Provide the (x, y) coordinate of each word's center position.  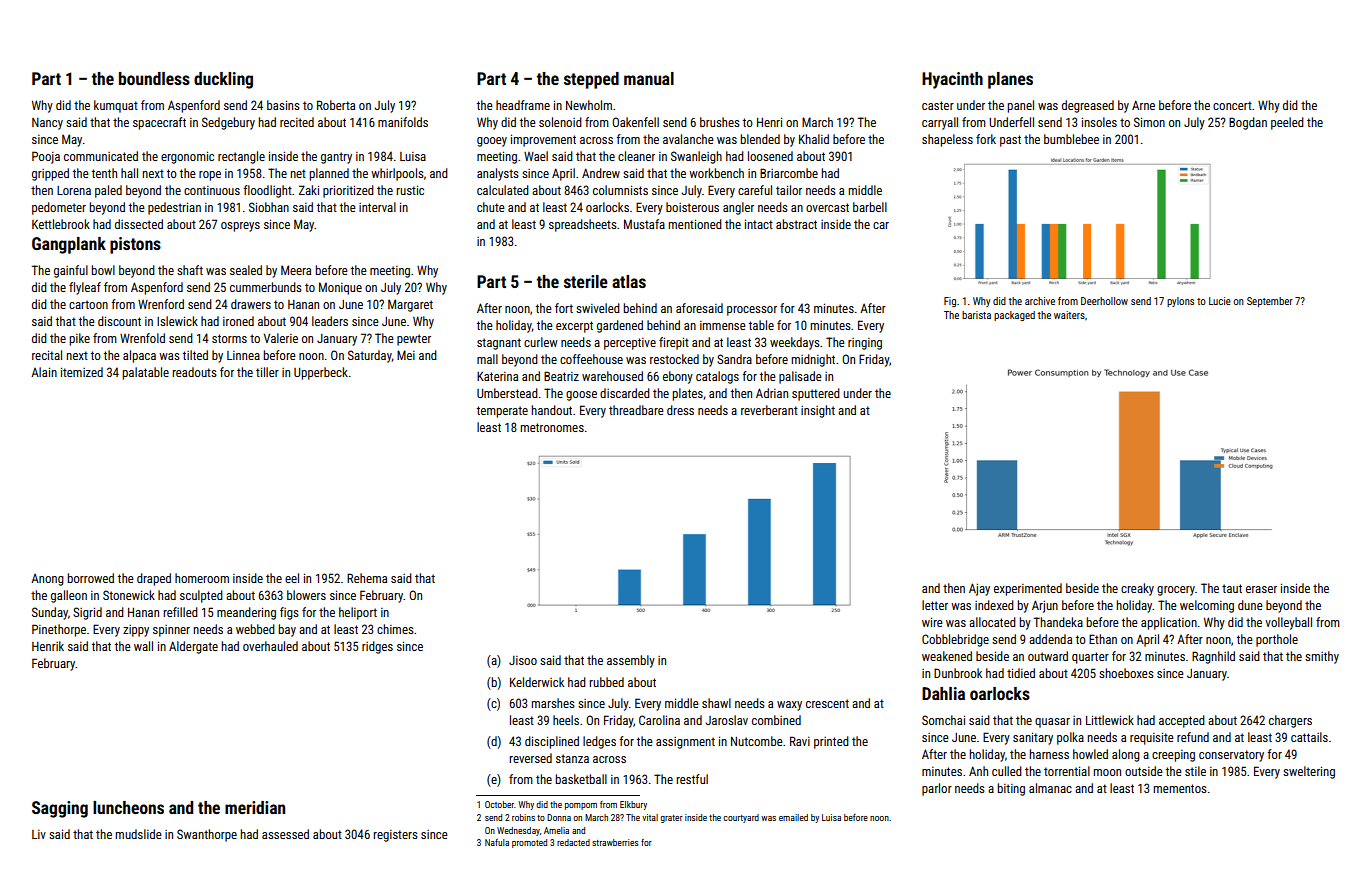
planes (1010, 80)
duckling (223, 80)
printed (831, 742)
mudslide (139, 834)
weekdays (795, 343)
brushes (720, 122)
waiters (1069, 315)
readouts (195, 372)
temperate (502, 412)
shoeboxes (1126, 673)
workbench (716, 173)
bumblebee (1071, 139)
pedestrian (174, 208)
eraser (1261, 589)
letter (935, 605)
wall (143, 646)
